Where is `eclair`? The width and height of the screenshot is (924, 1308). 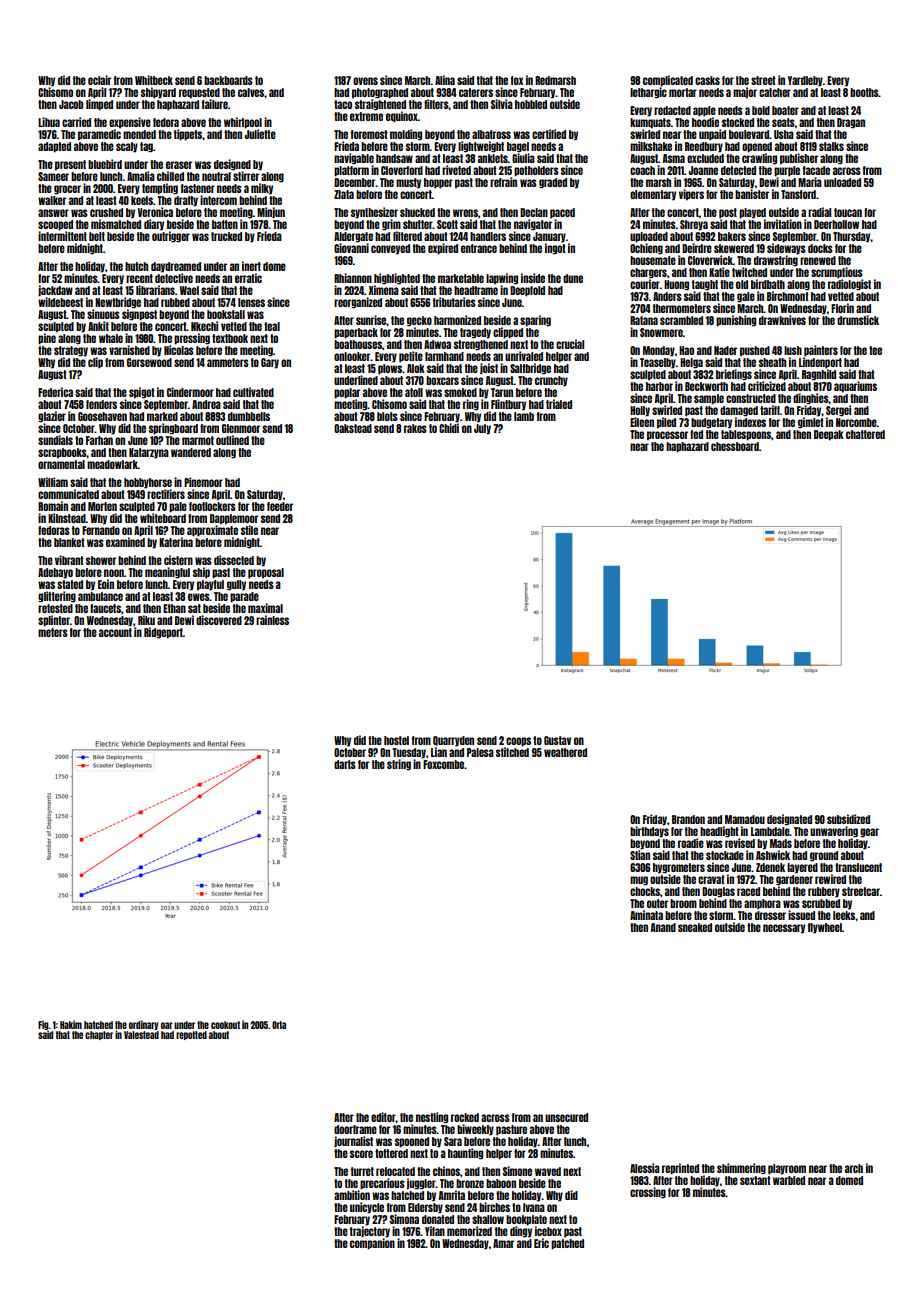 eclair is located at coordinates (99, 80).
